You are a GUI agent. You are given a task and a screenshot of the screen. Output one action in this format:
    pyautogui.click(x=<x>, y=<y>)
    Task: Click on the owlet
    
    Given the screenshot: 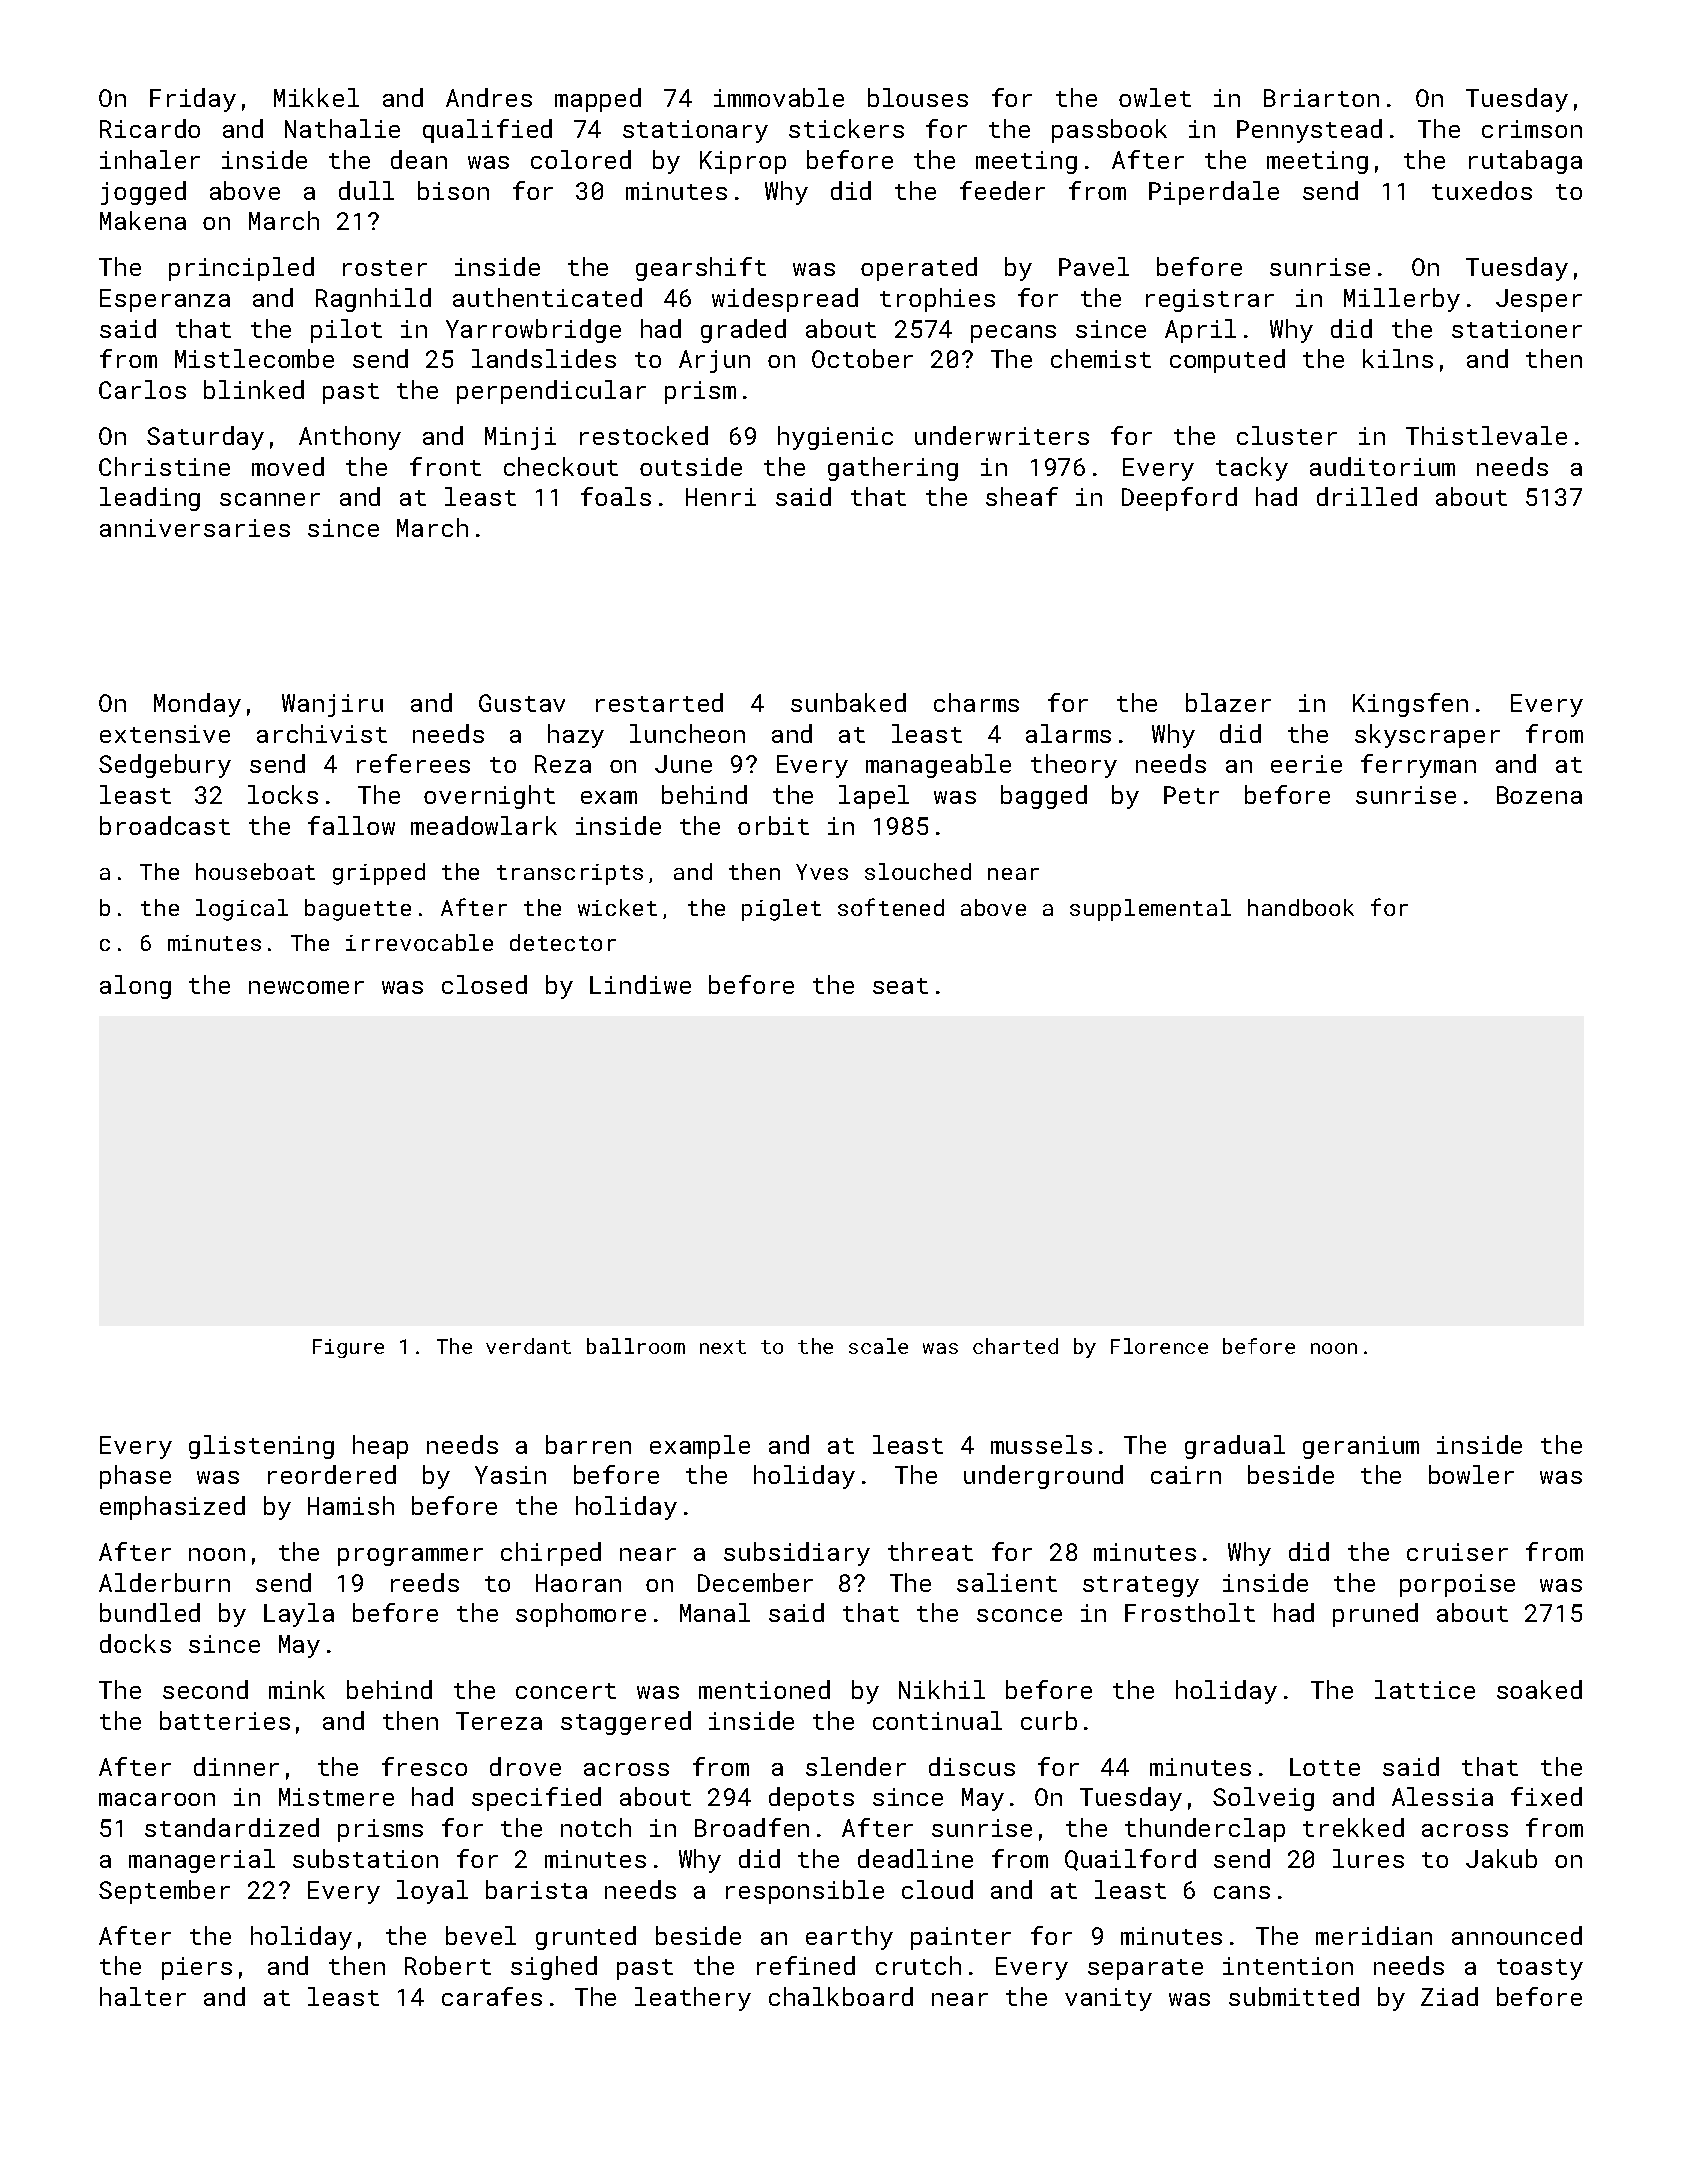 What is the action you would take?
    pyautogui.click(x=1155, y=97)
